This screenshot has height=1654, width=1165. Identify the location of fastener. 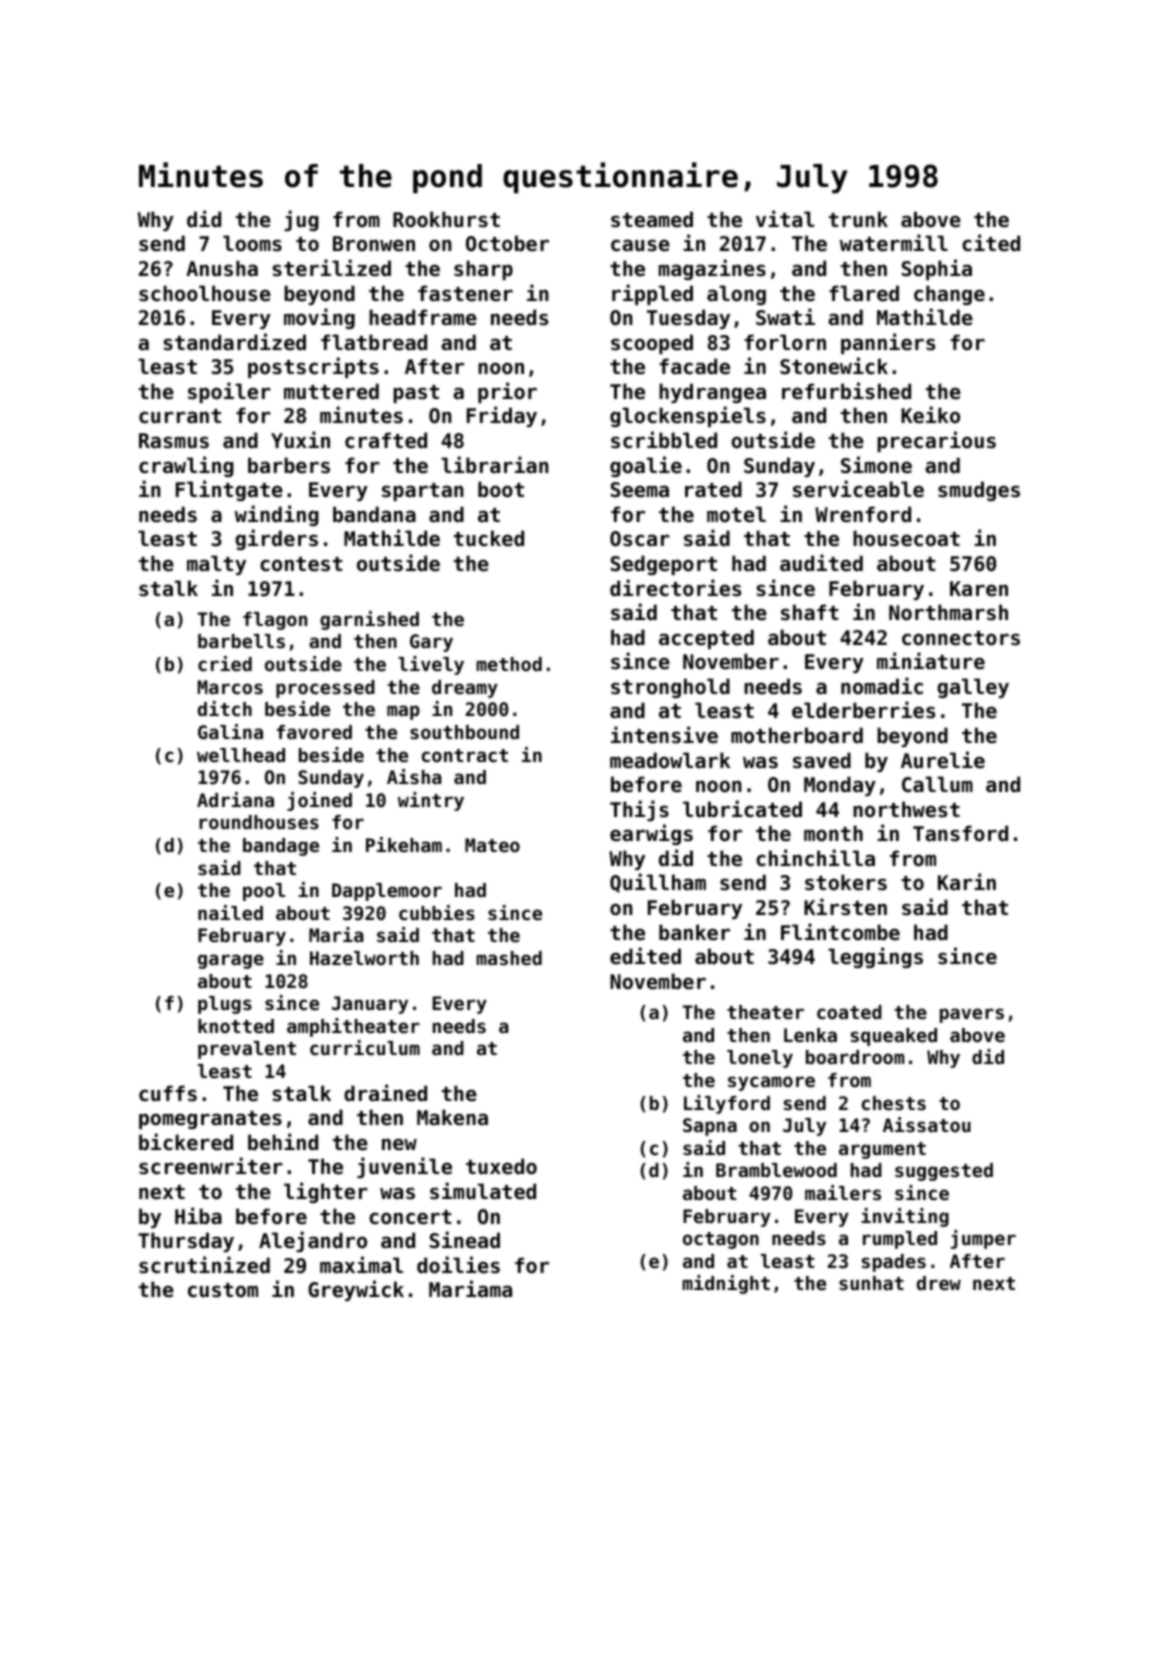
(465, 293).
